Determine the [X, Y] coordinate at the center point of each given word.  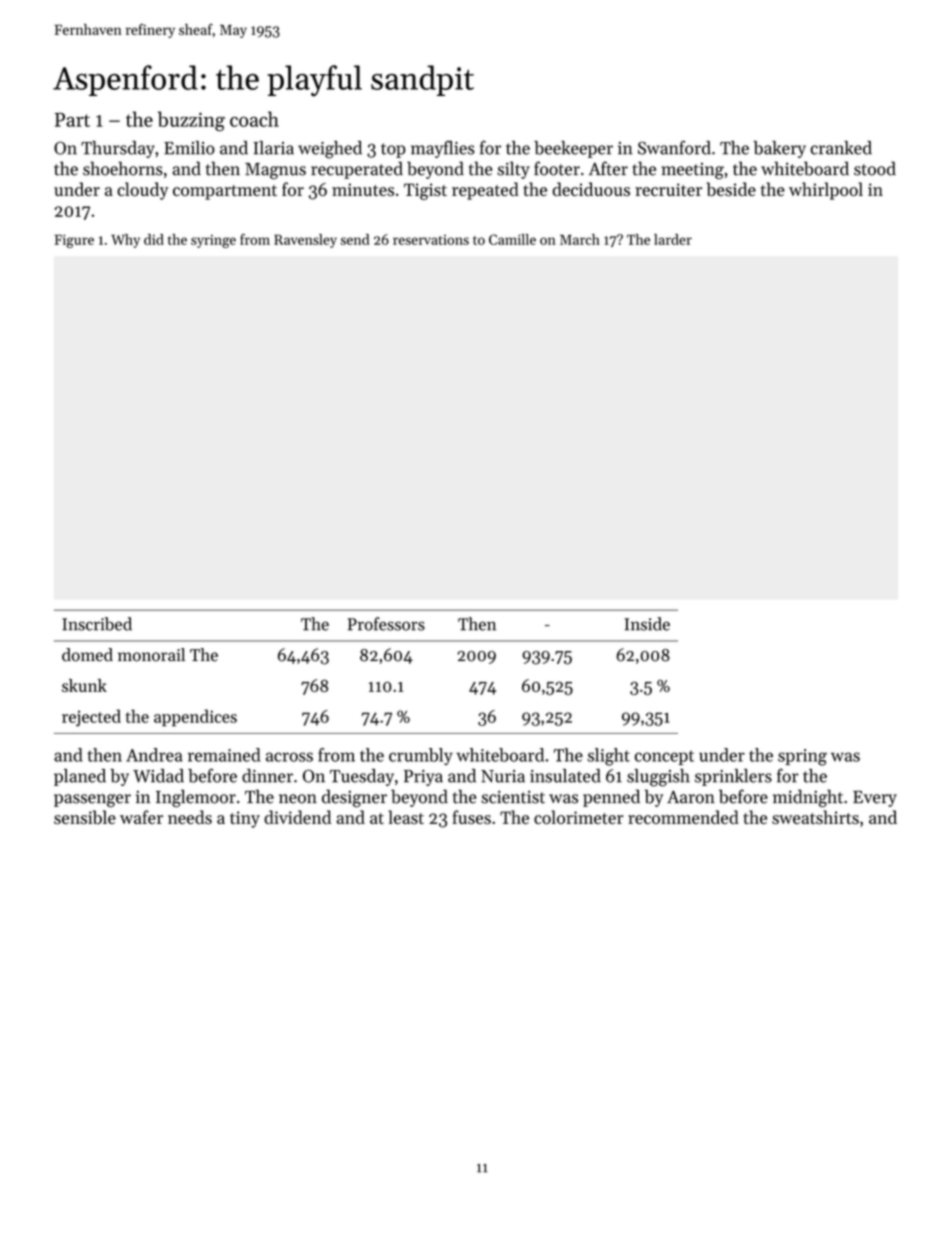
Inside [647, 624]
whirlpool [826, 191]
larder [673, 239]
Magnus [275, 171]
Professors [386, 624]
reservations [431, 240]
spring [802, 757]
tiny [245, 819]
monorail [151, 655]
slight [609, 757]
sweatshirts [815, 817]
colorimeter [579, 817]
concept [664, 757]
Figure [74, 241]
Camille [512, 239]
